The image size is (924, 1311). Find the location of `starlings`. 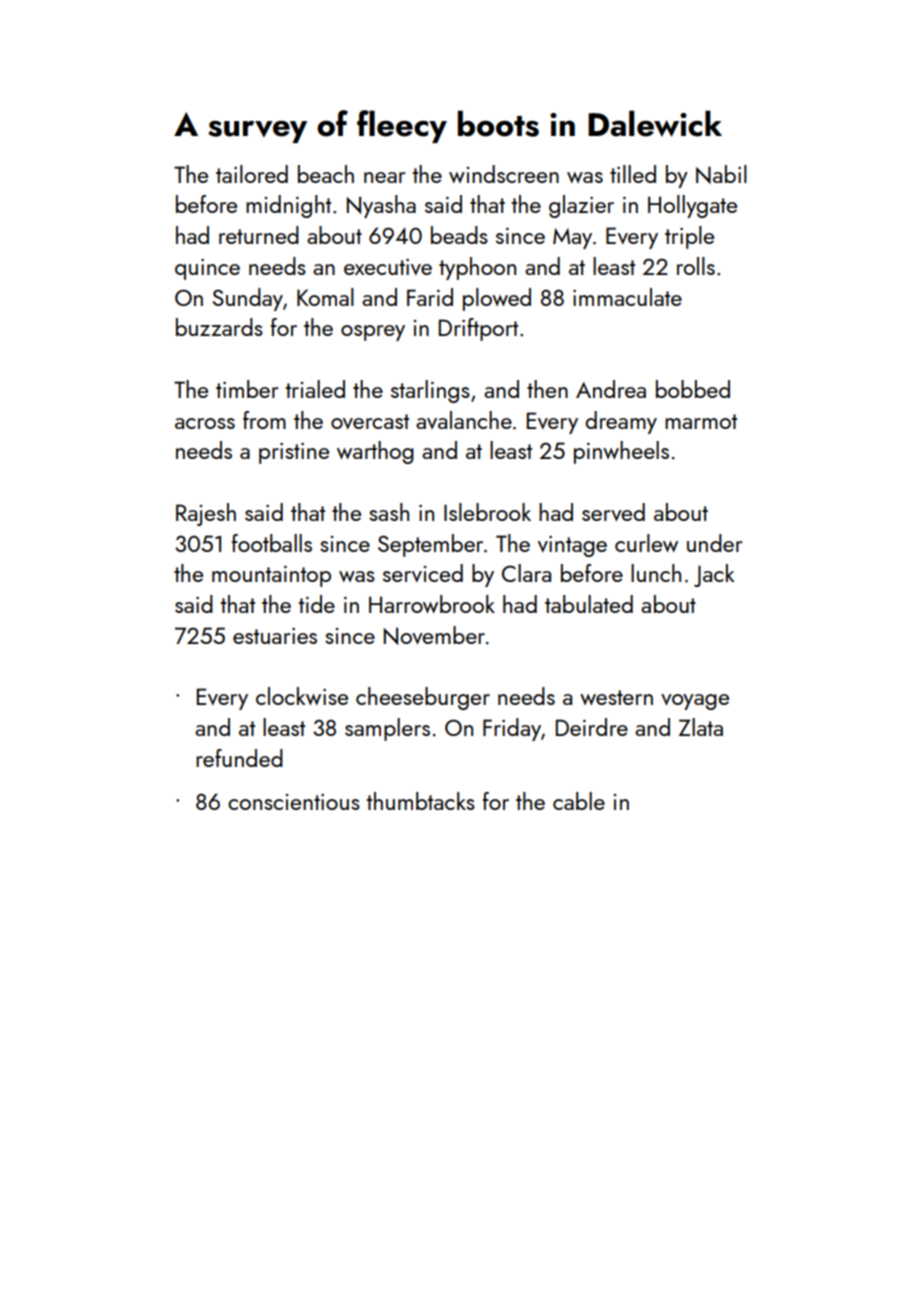

starlings is located at coordinates (430, 391).
